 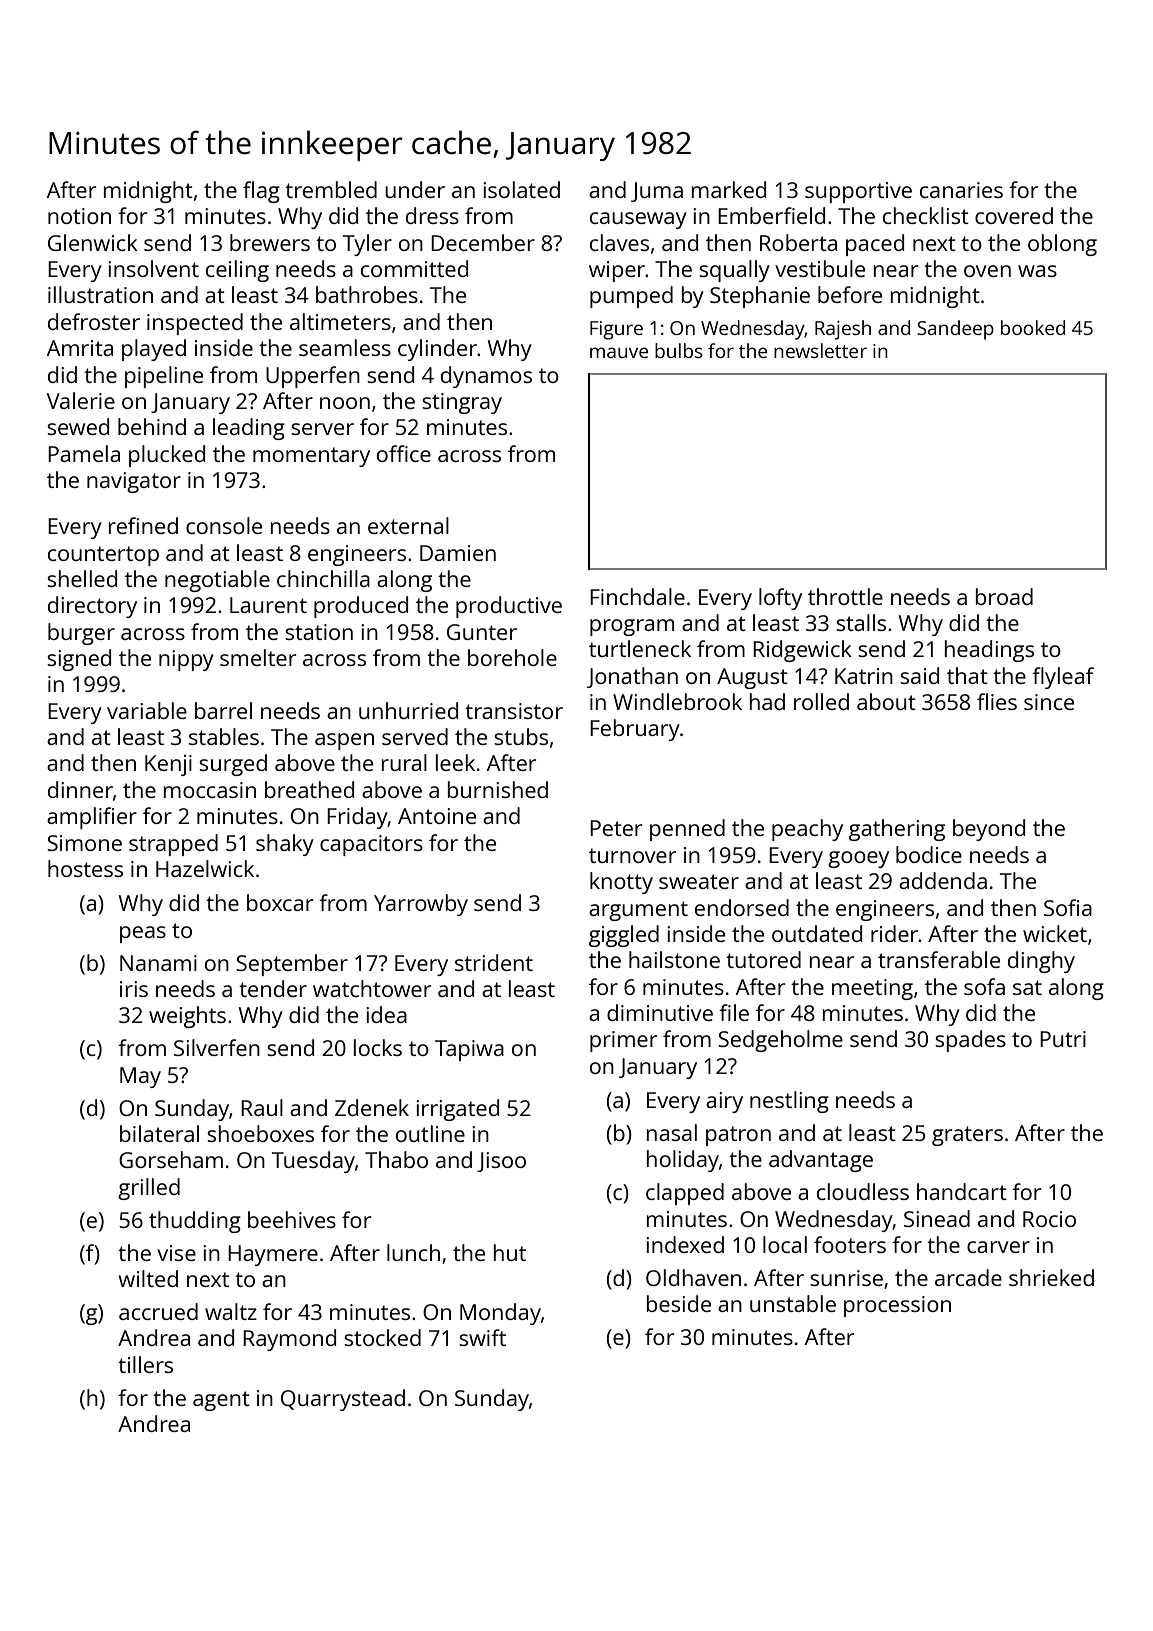 I want to click on marked, so click(x=729, y=189).
